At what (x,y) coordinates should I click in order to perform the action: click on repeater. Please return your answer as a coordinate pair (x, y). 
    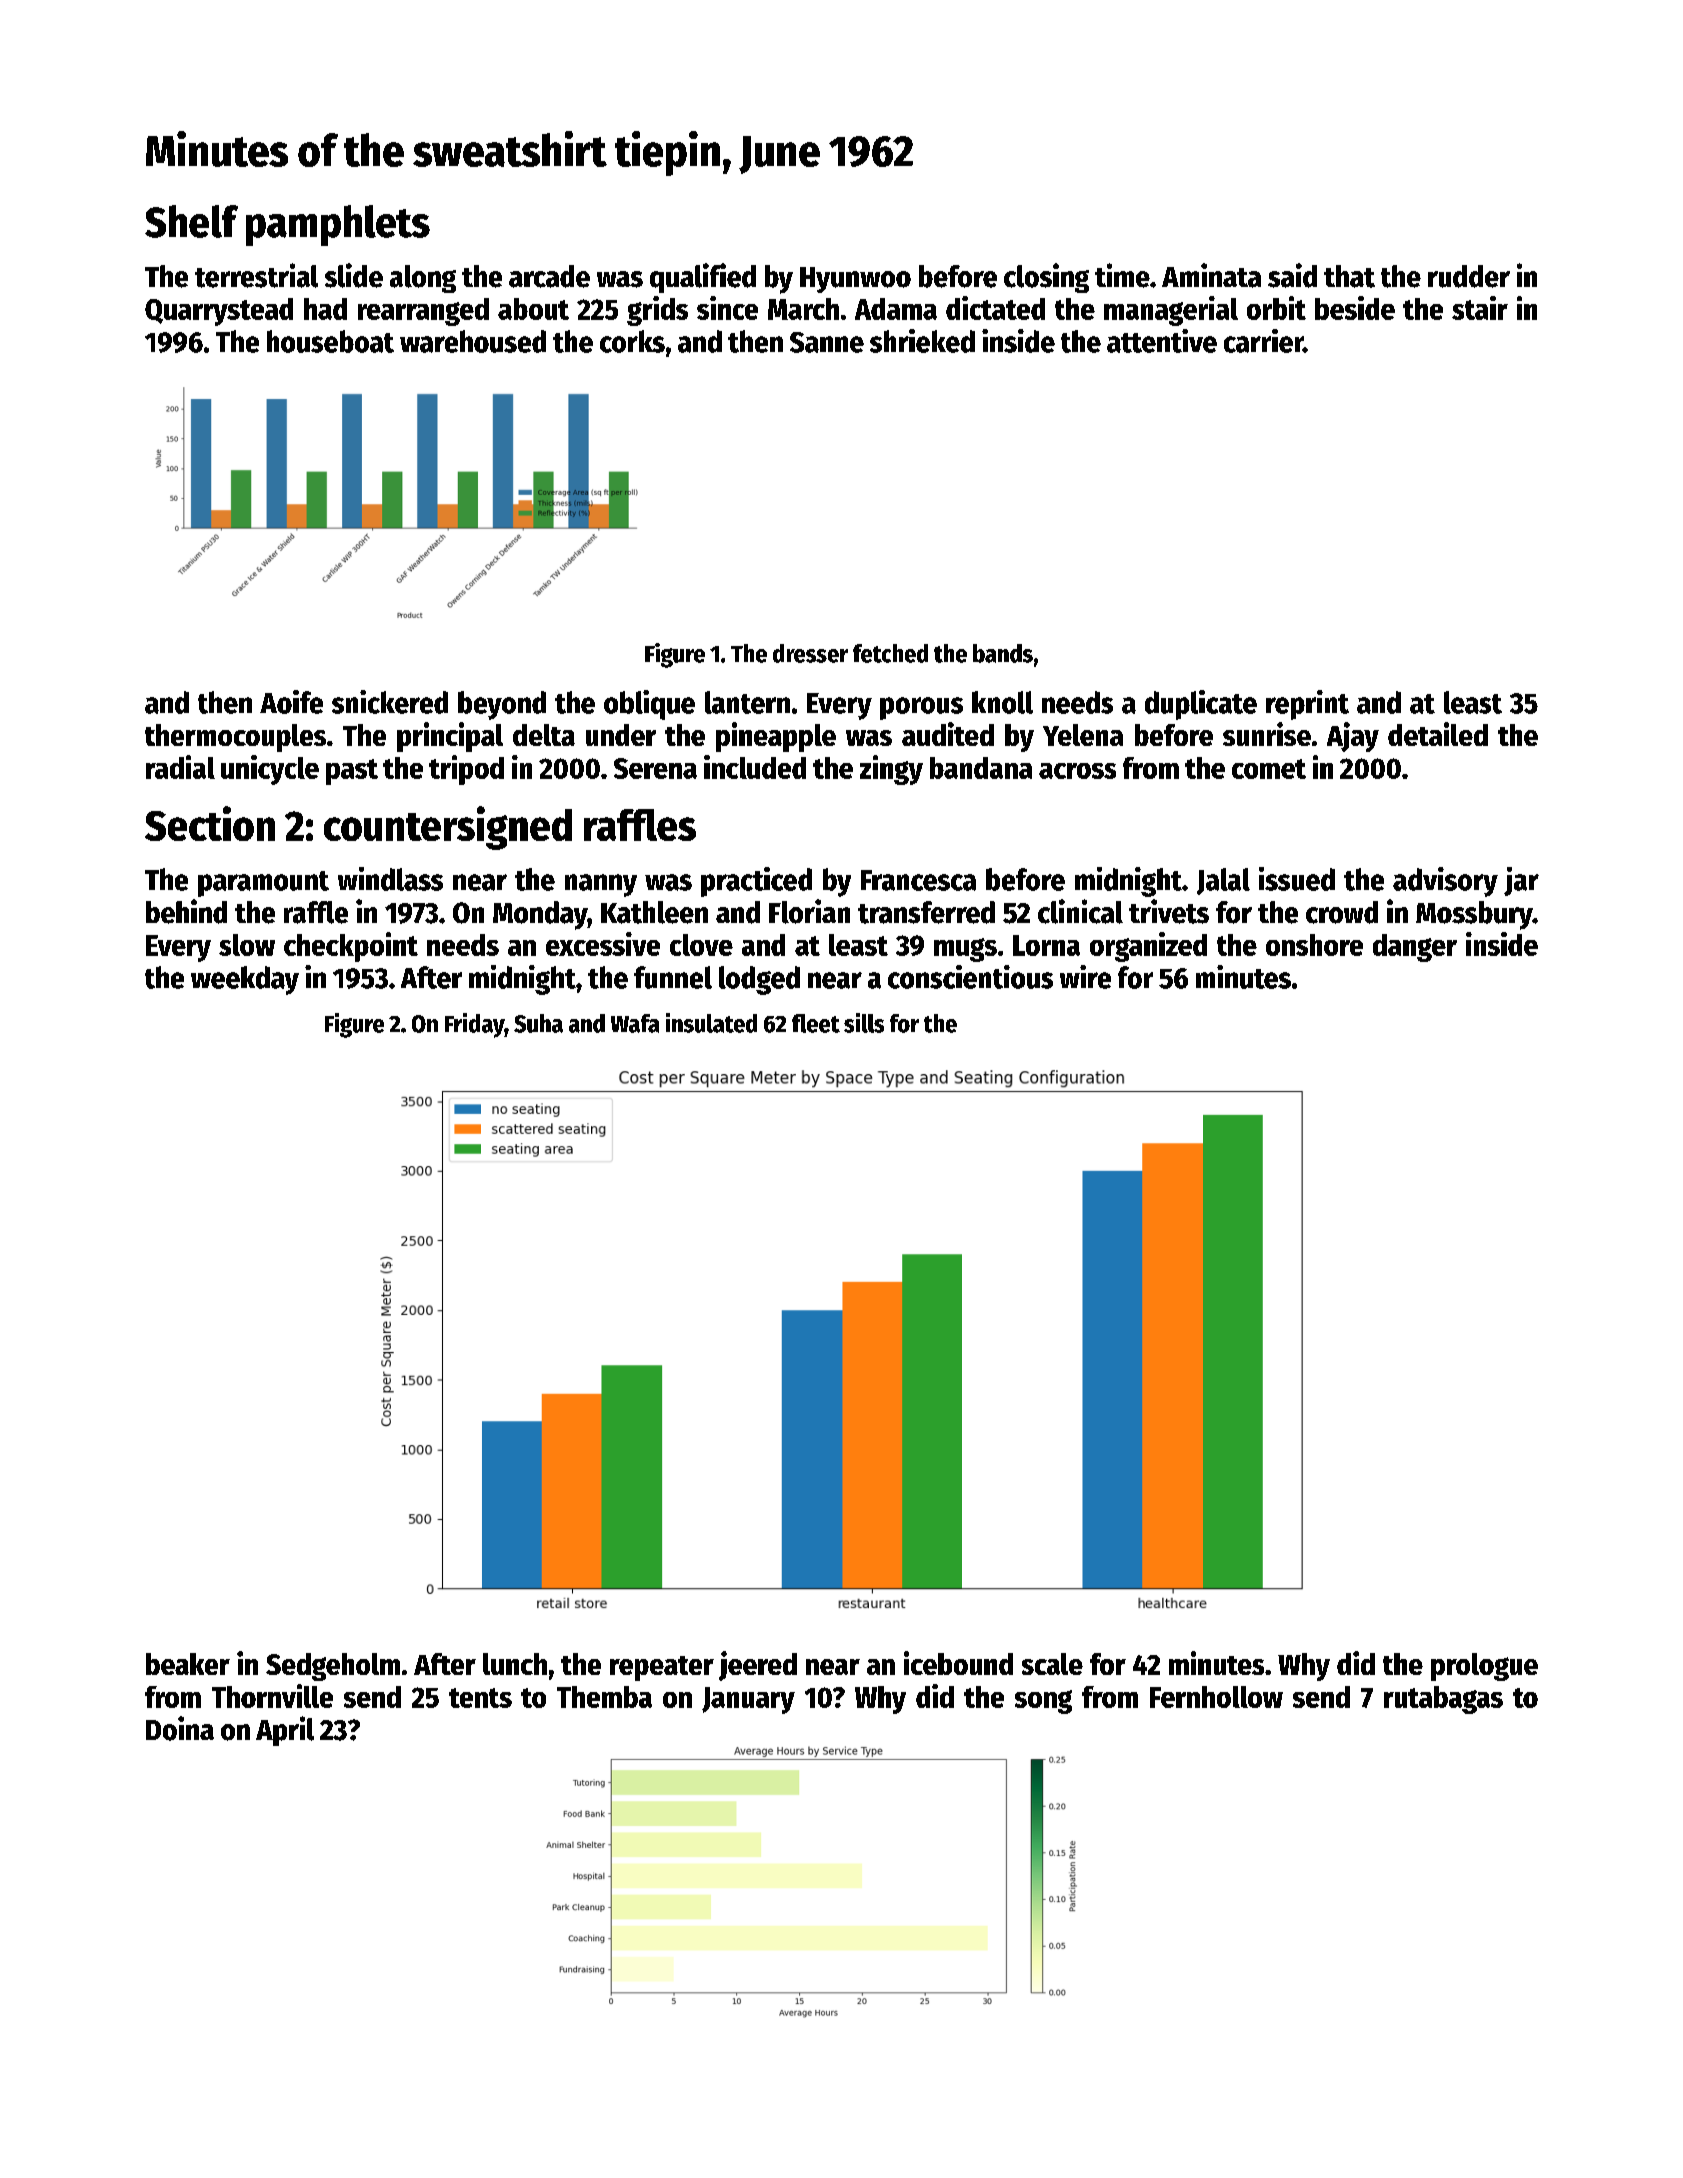
    Looking at the image, I should click on (662, 1668).
